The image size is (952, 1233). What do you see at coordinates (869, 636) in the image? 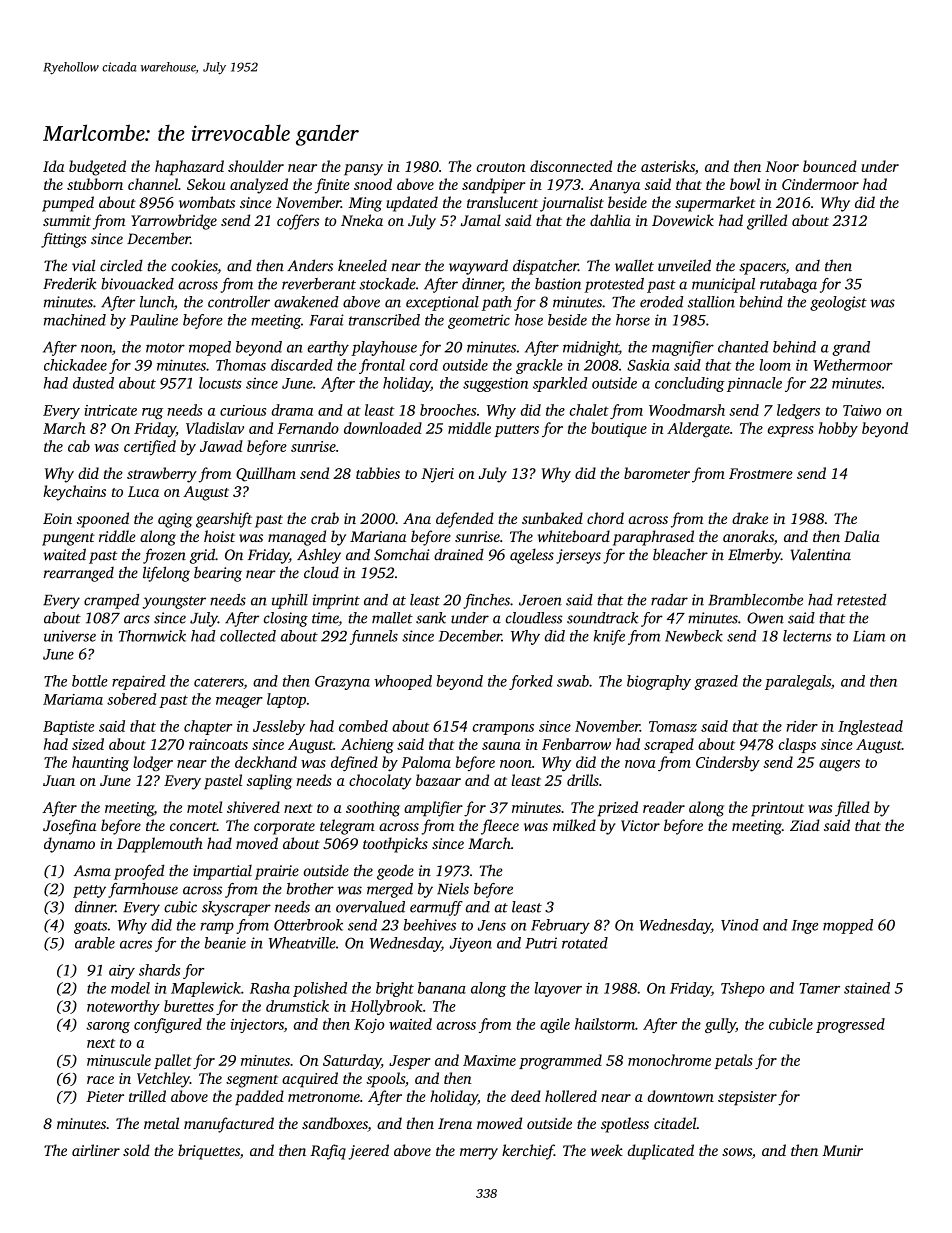
I see `Liam` at bounding box center [869, 636].
